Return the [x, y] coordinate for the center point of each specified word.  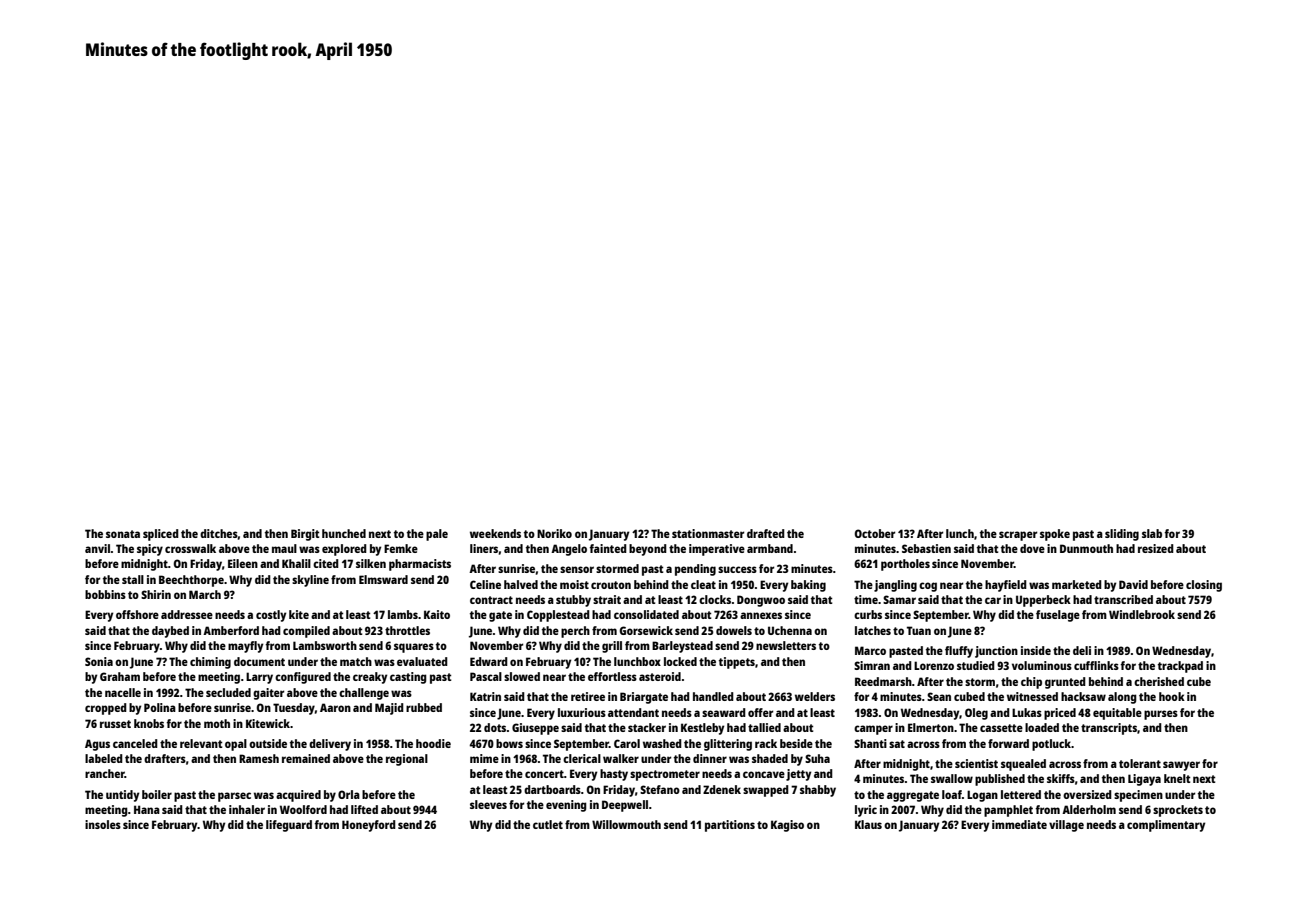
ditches [219, 533]
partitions [730, 826]
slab [1152, 533]
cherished [1159, 681]
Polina [160, 707]
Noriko [554, 533]
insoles [103, 824]
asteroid [660, 676]
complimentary [1166, 826]
